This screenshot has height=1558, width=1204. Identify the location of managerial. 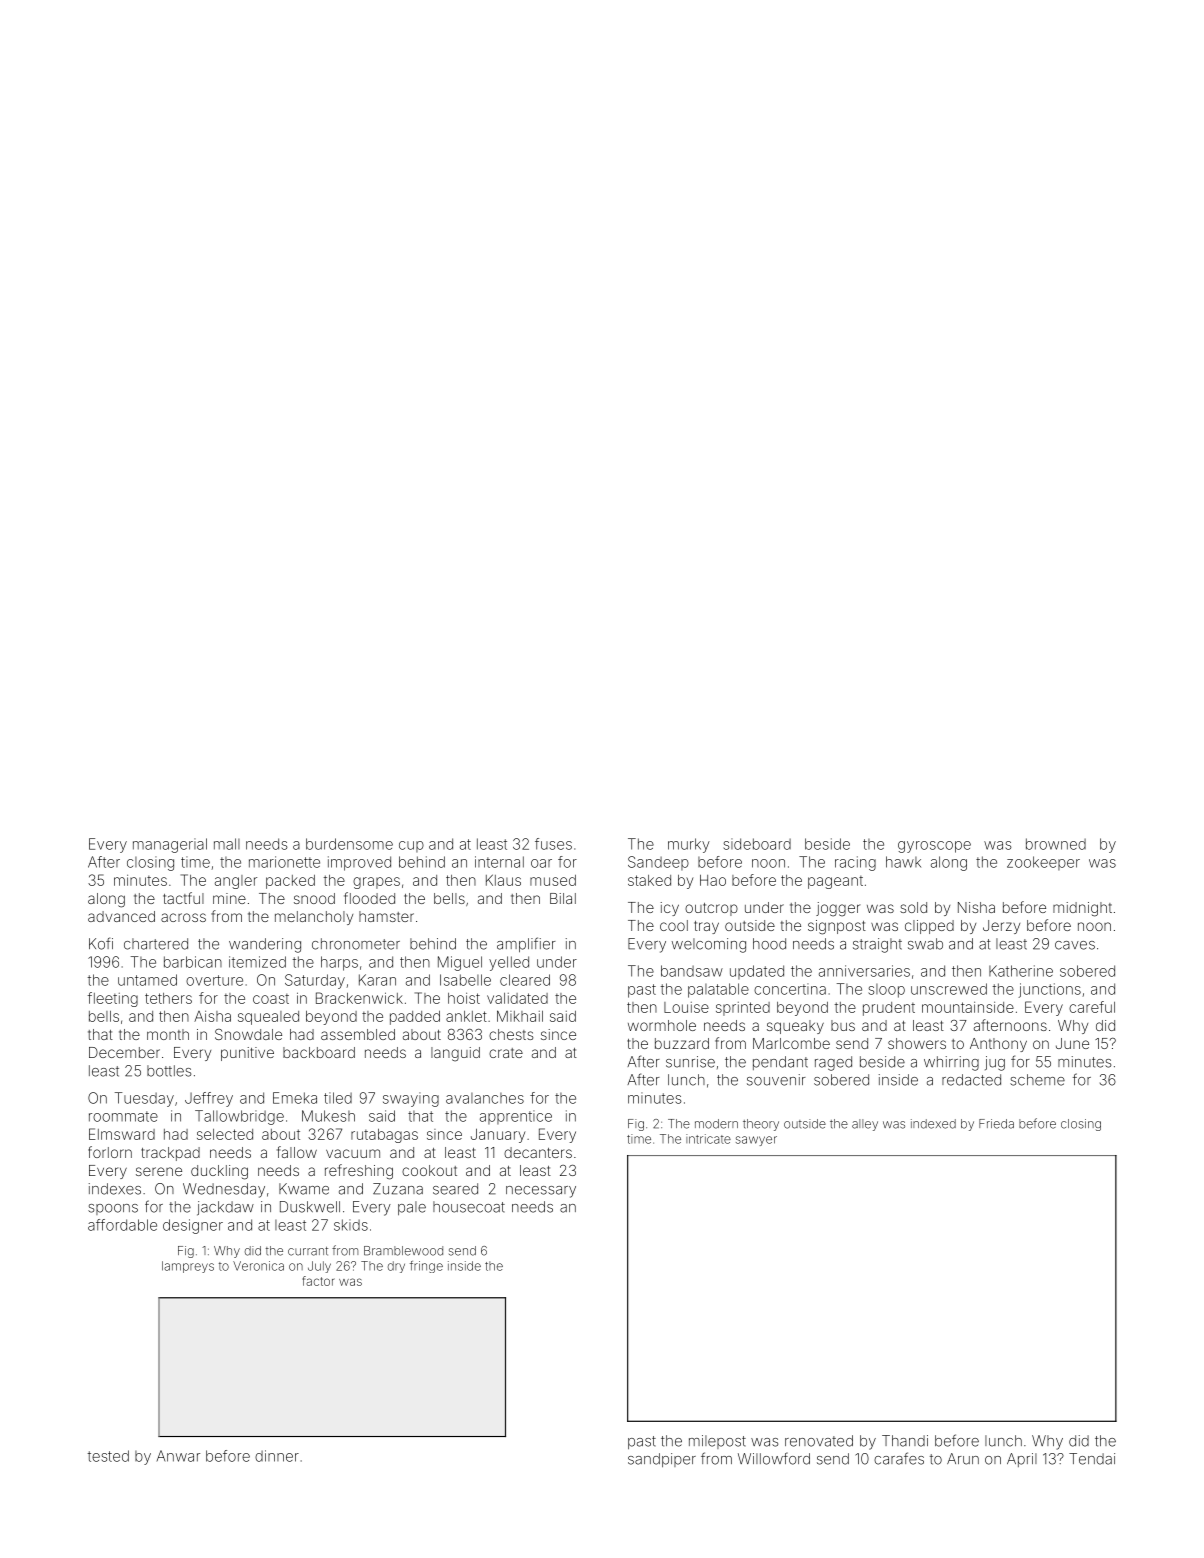
(170, 845).
